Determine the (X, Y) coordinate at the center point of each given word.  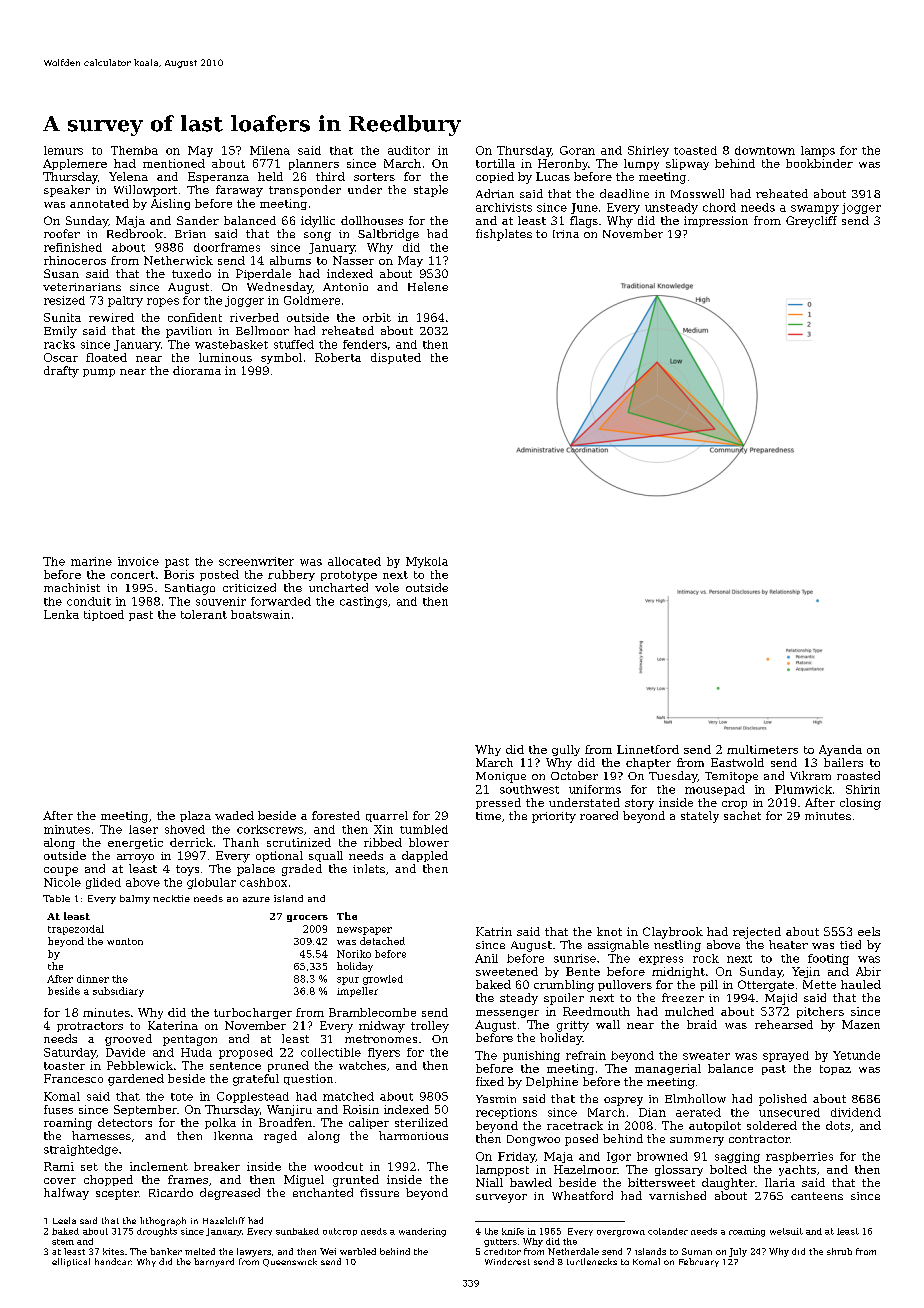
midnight (678, 972)
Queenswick (290, 1262)
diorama (197, 370)
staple (431, 191)
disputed (396, 358)
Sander (198, 220)
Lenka (61, 614)
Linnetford (648, 749)
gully (566, 750)
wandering (422, 1232)
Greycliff (811, 222)
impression (716, 221)
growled (383, 980)
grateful (256, 1080)
